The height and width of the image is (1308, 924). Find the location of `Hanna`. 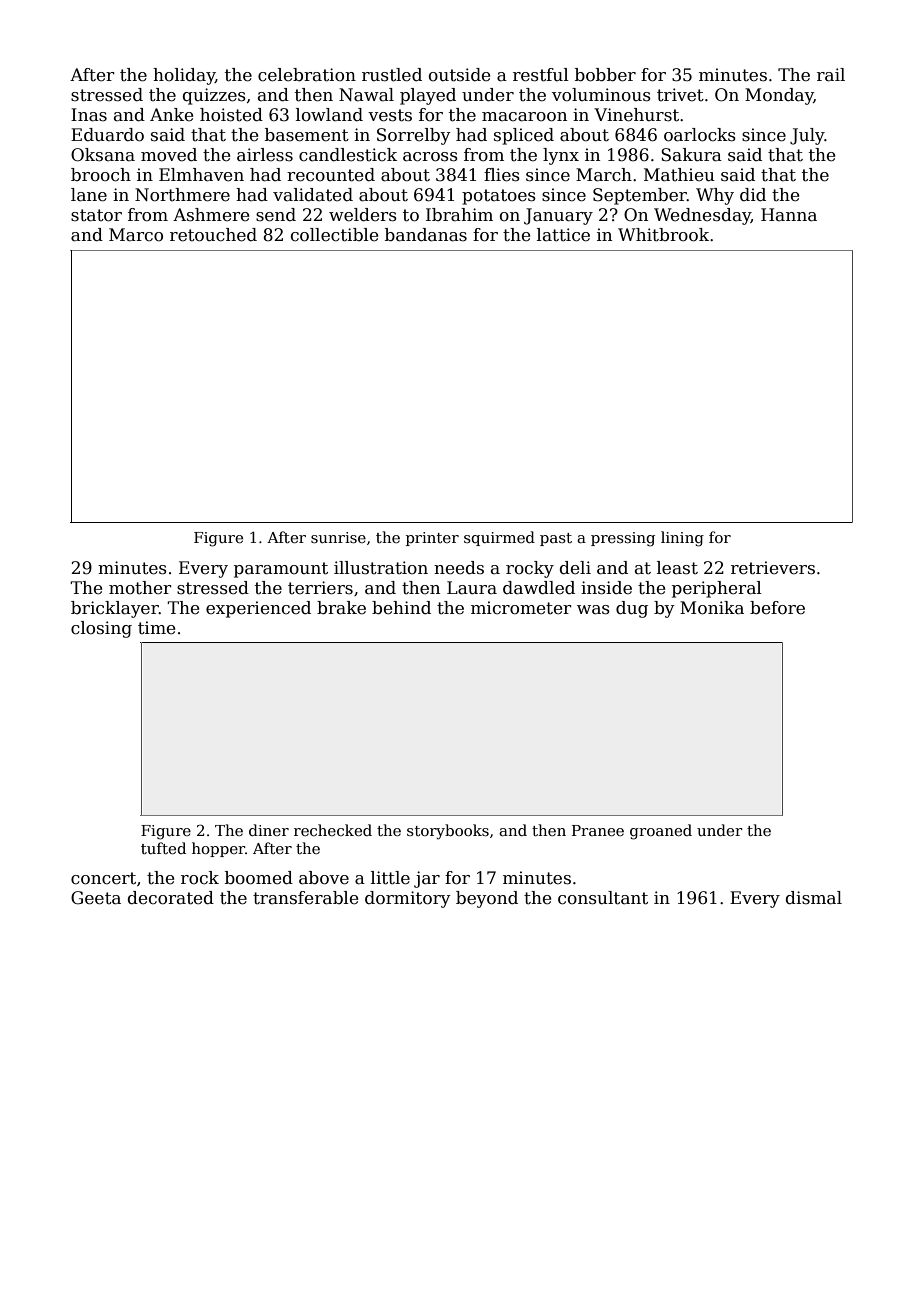

Hanna is located at coordinates (789, 215).
